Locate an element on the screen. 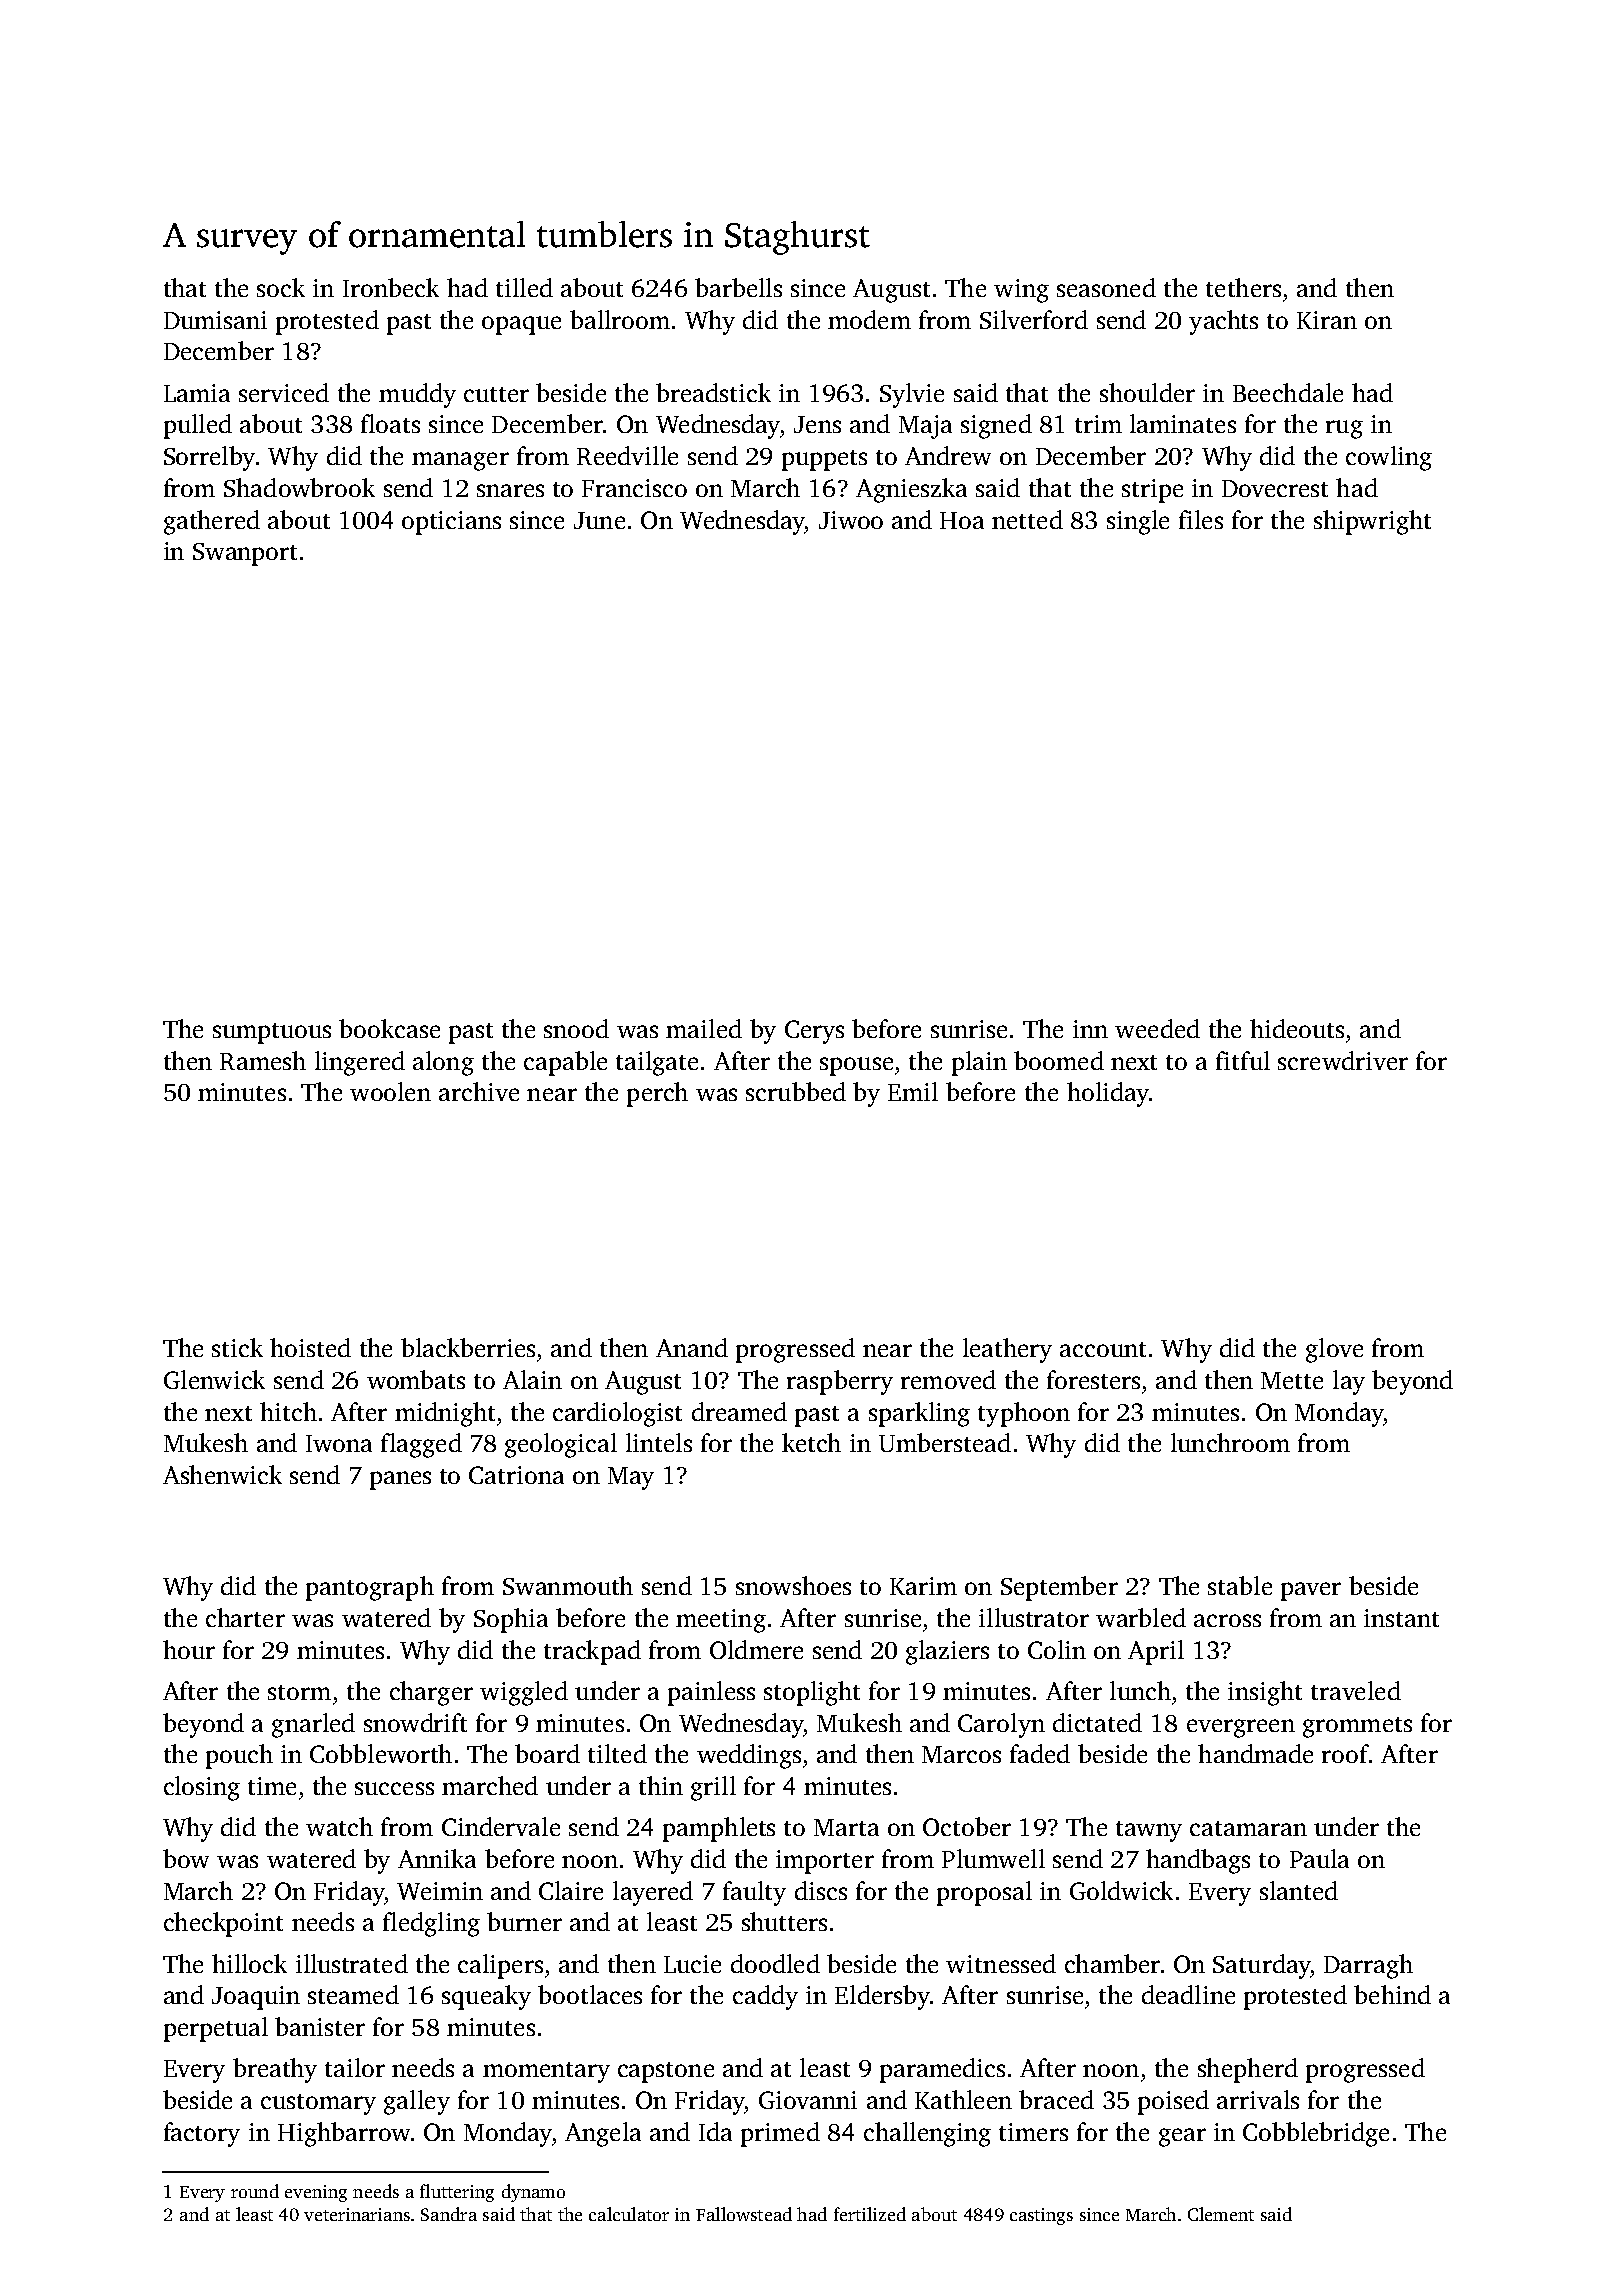 Image resolution: width=1620 pixels, height=2292 pixels. Clement is located at coordinates (1221, 2214).
